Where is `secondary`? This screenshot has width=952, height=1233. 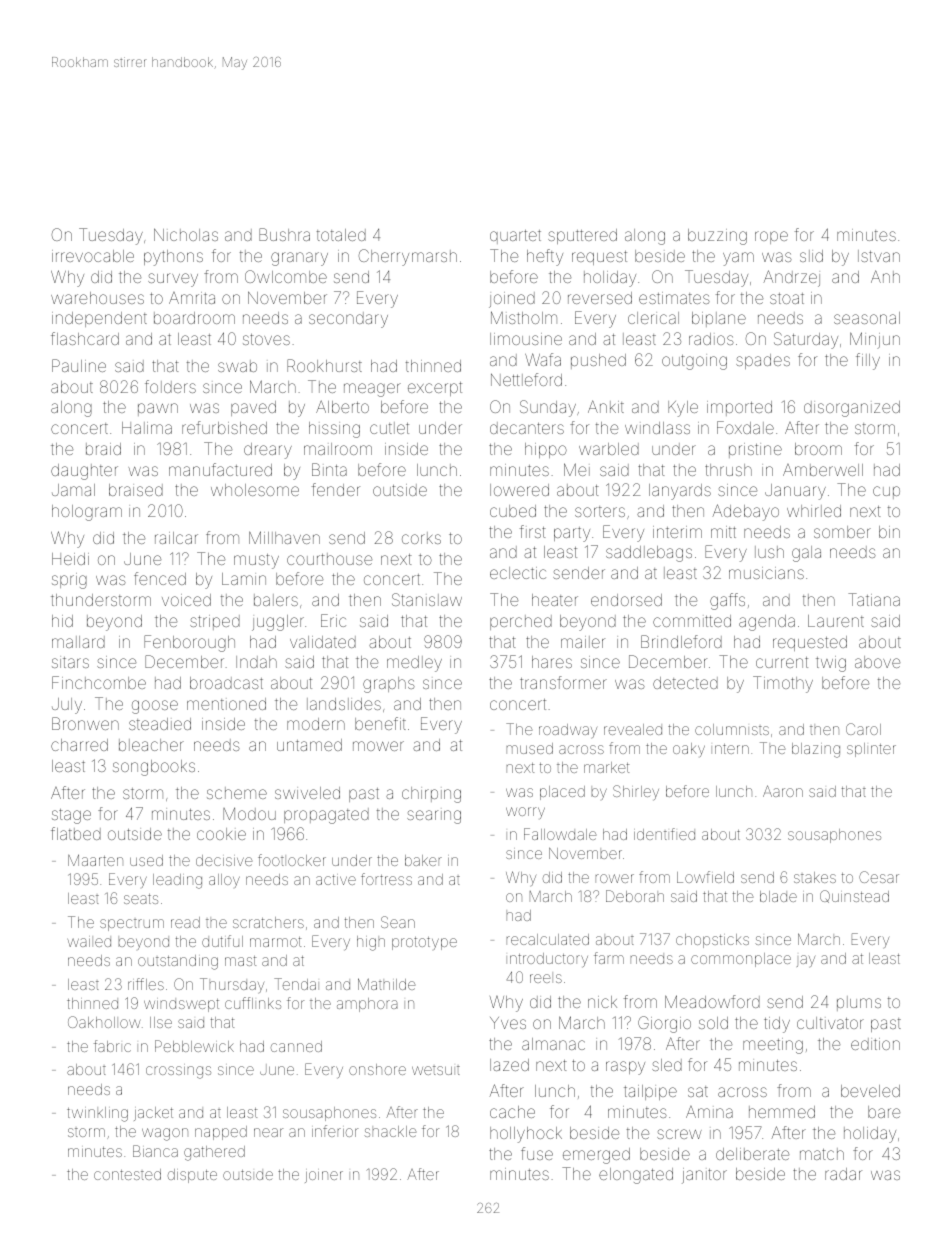 secondary is located at coordinates (348, 320).
